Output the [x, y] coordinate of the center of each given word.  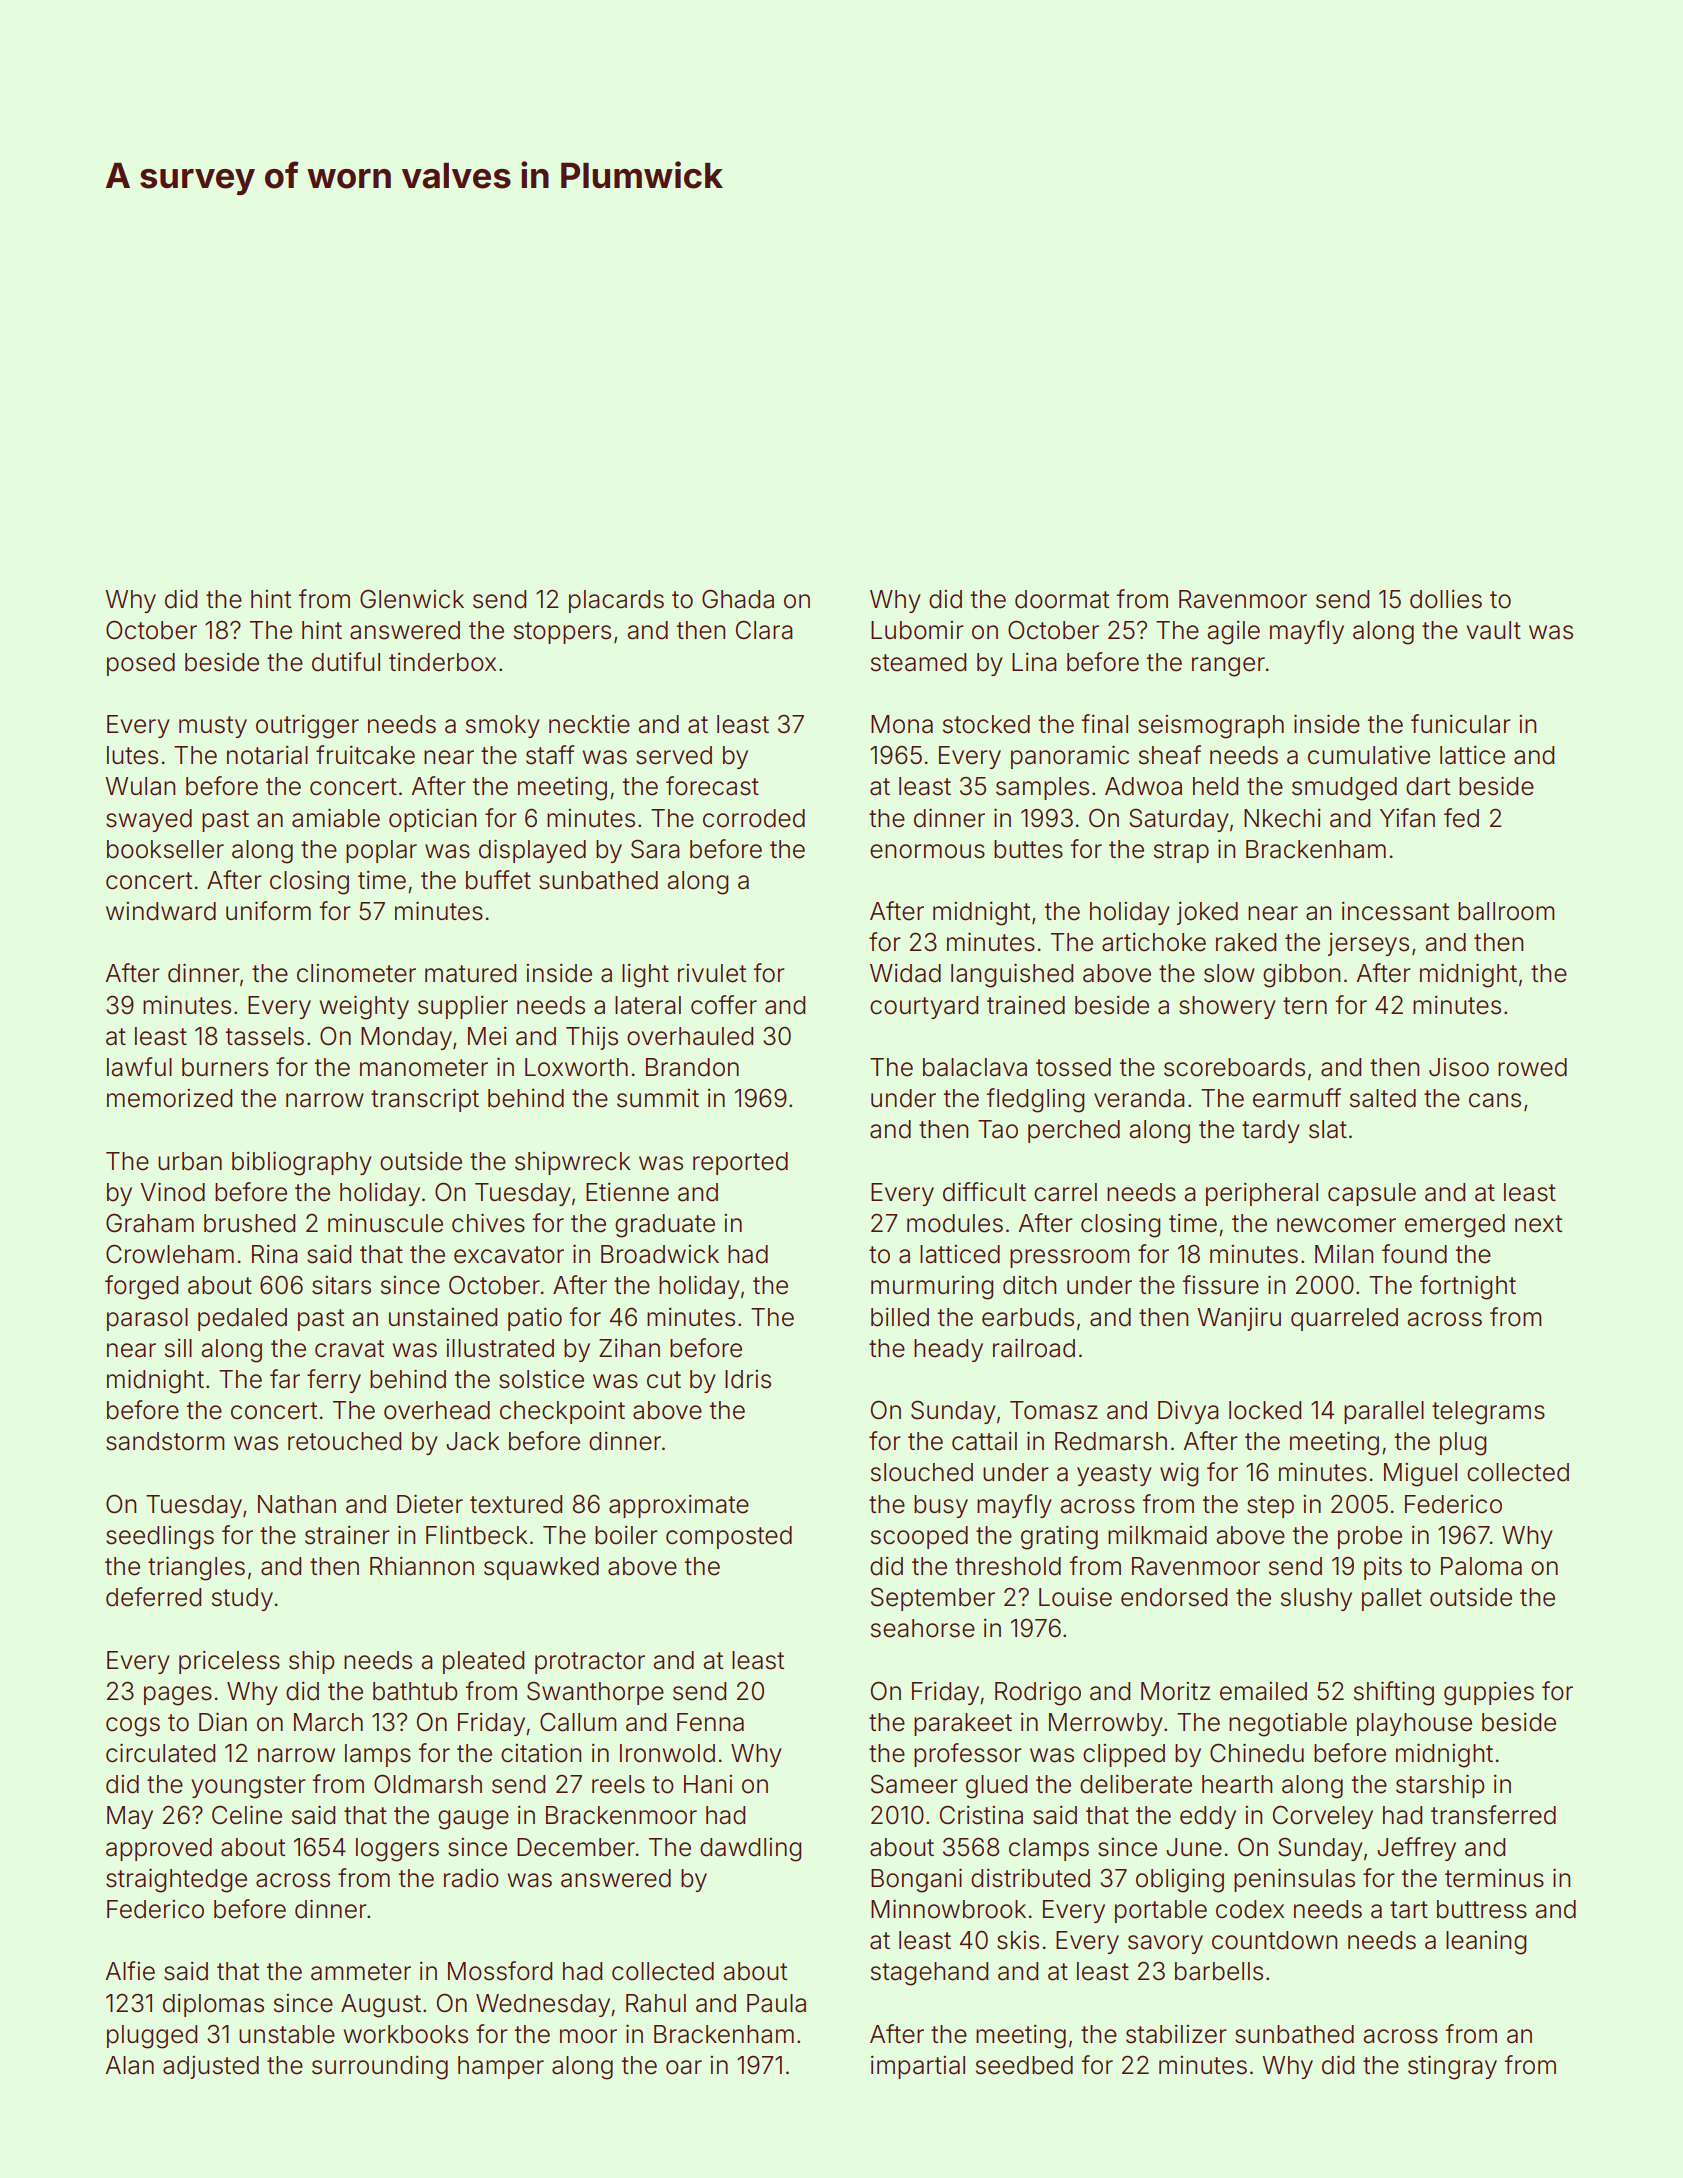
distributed [1030, 1878]
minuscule [385, 1223]
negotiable [1288, 1724]
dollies [1446, 599]
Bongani [916, 1880]
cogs [133, 1727]
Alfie [130, 1971]
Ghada [738, 599]
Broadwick [660, 1254]
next [1538, 1224]
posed [141, 664]
